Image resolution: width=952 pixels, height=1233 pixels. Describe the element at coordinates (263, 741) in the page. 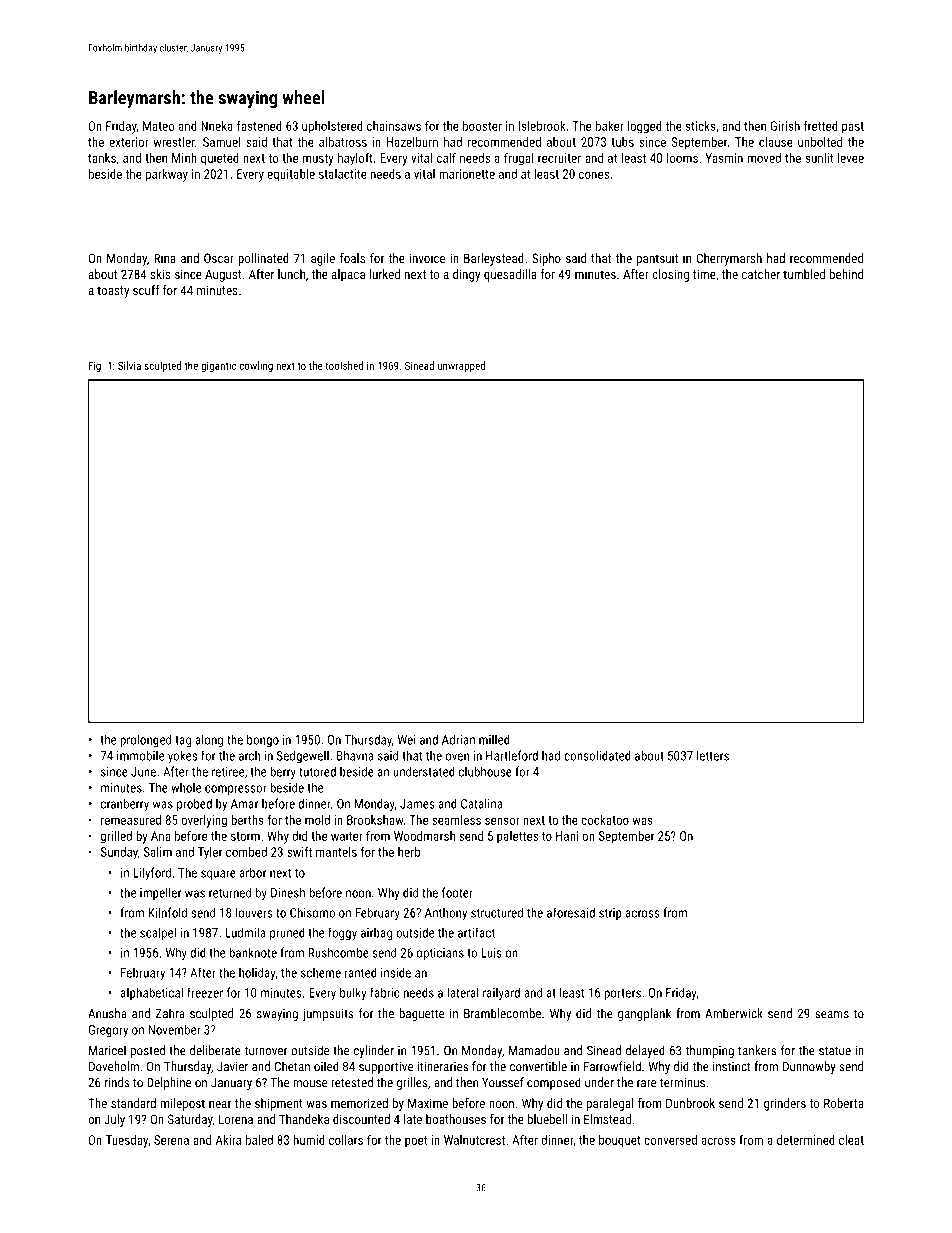

I see `bongo` at that location.
